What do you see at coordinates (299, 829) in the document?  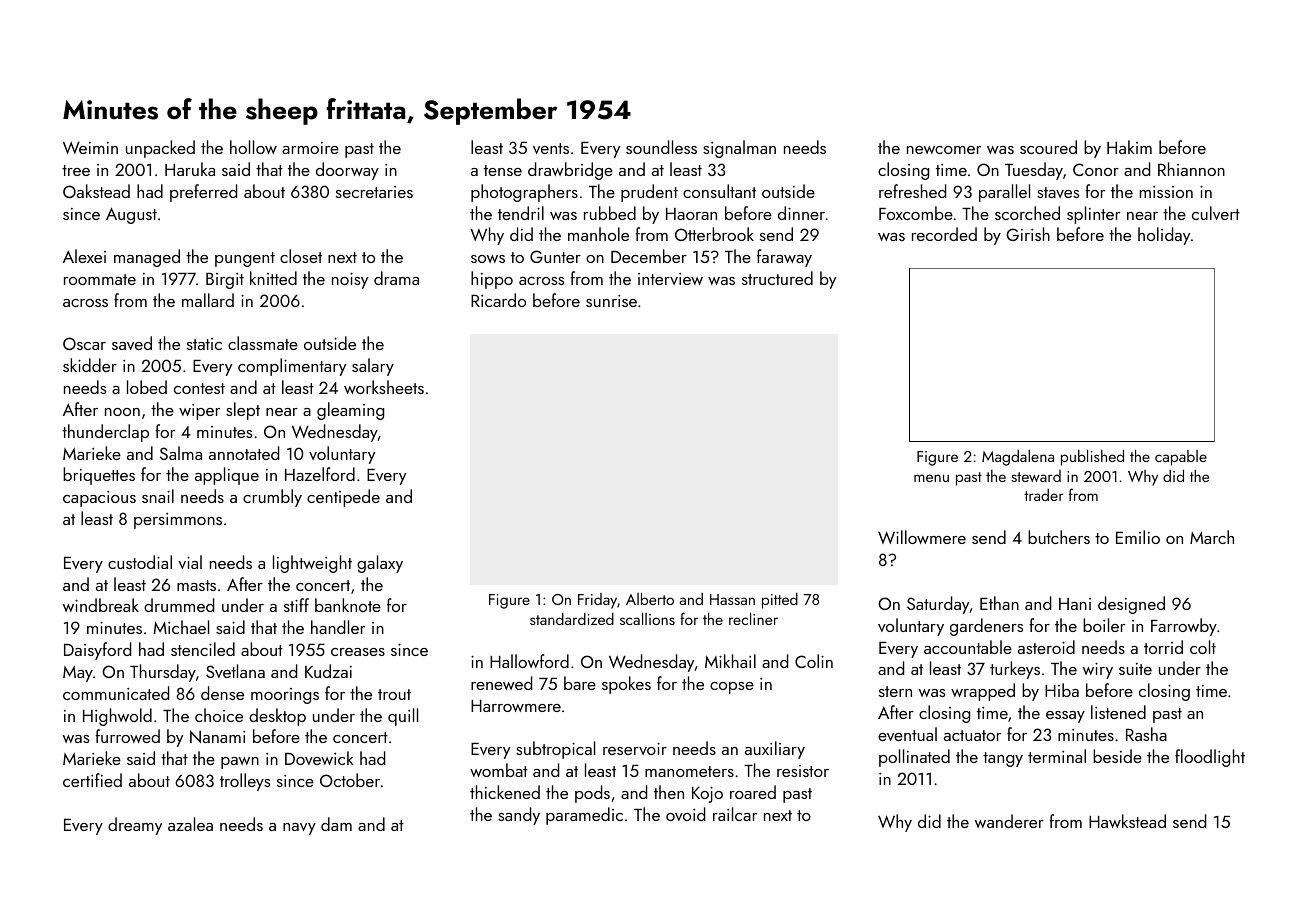 I see `navy` at bounding box center [299, 829].
